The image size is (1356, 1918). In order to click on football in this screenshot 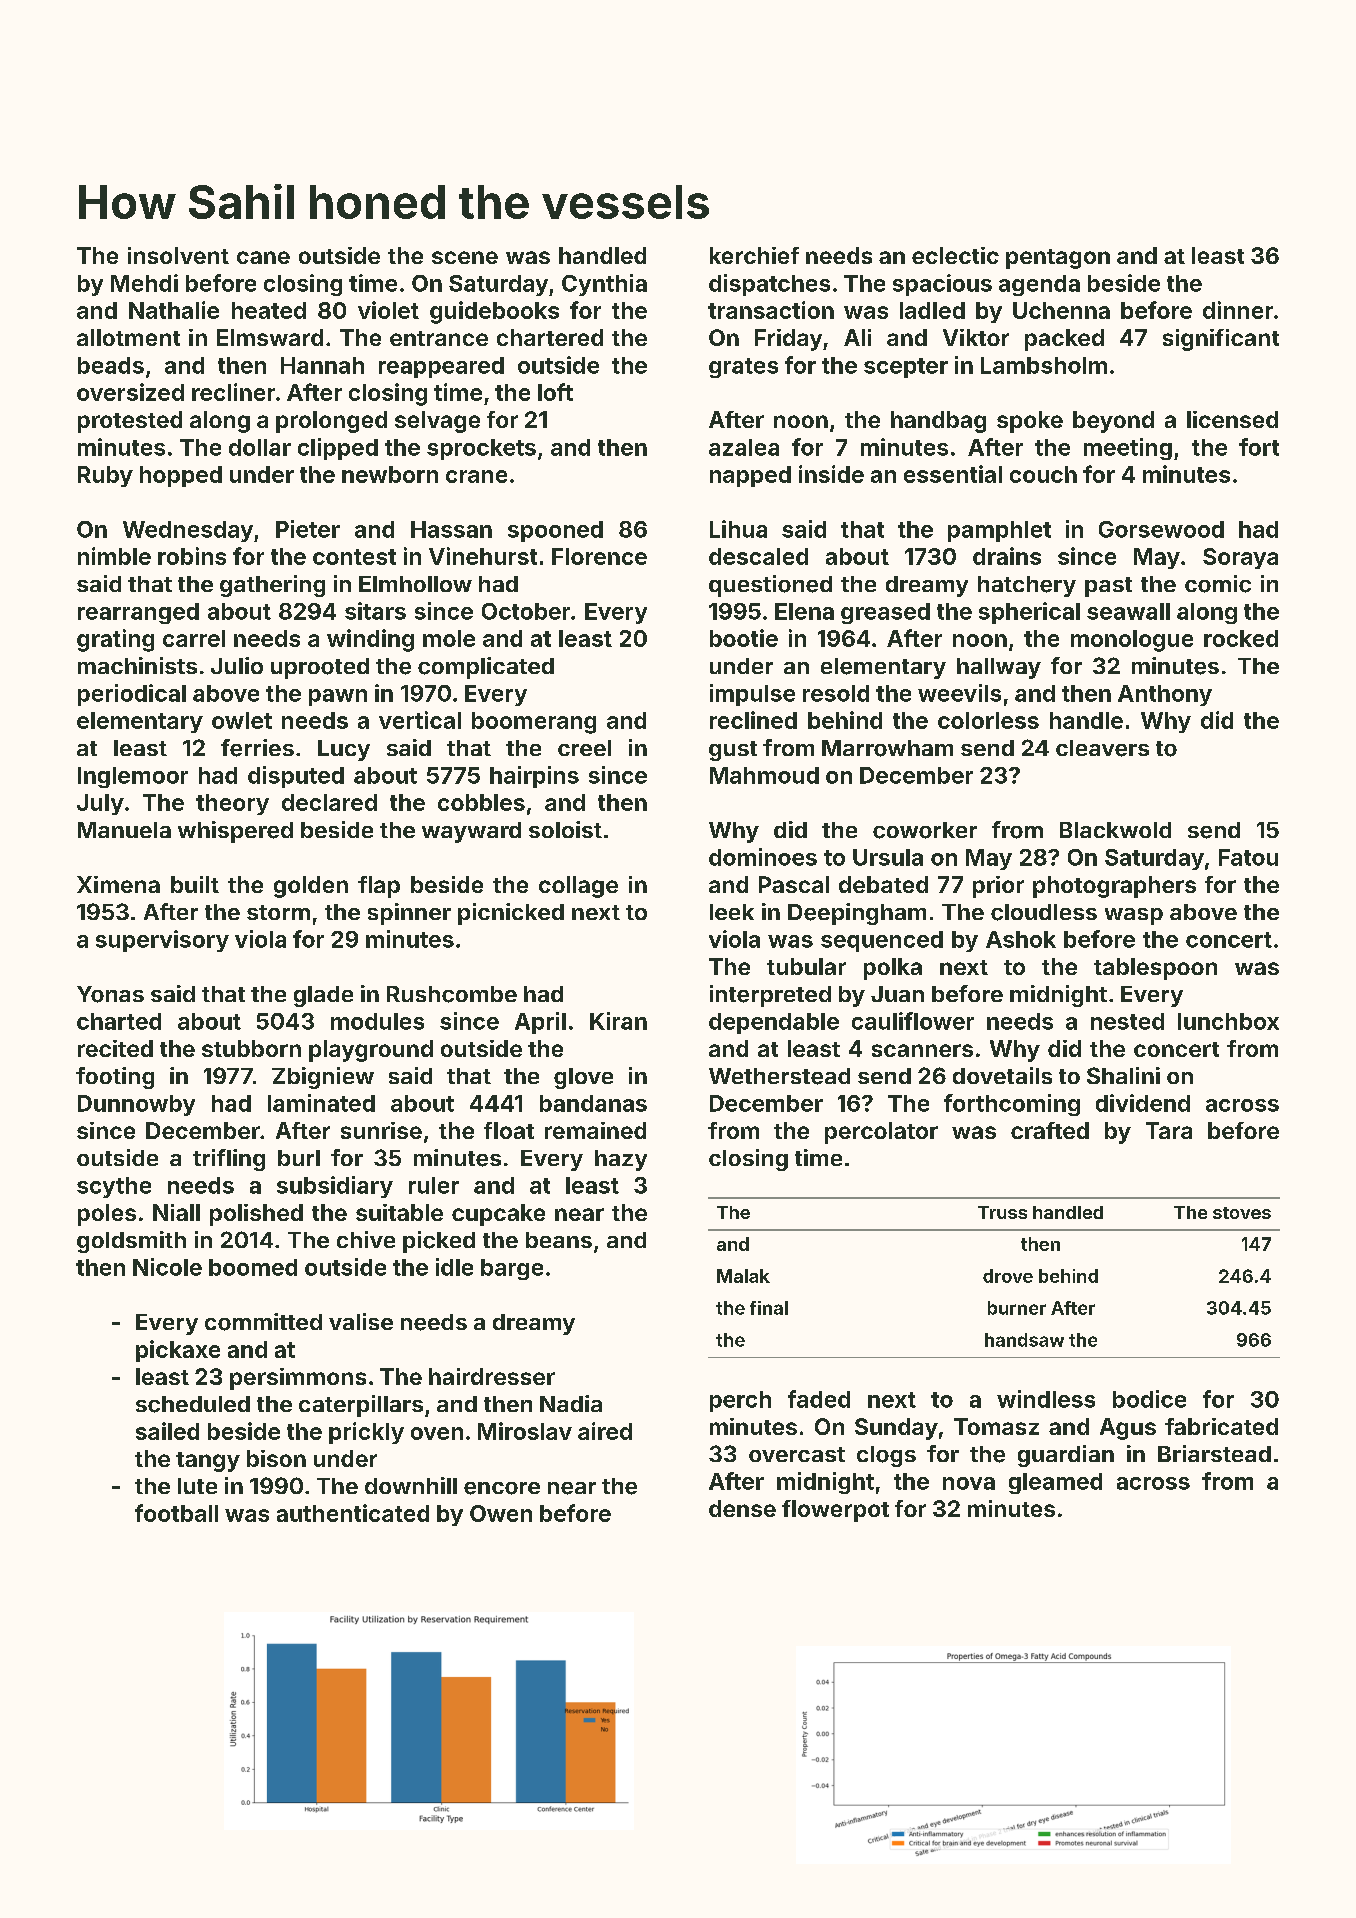, I will do `click(176, 1513)`.
